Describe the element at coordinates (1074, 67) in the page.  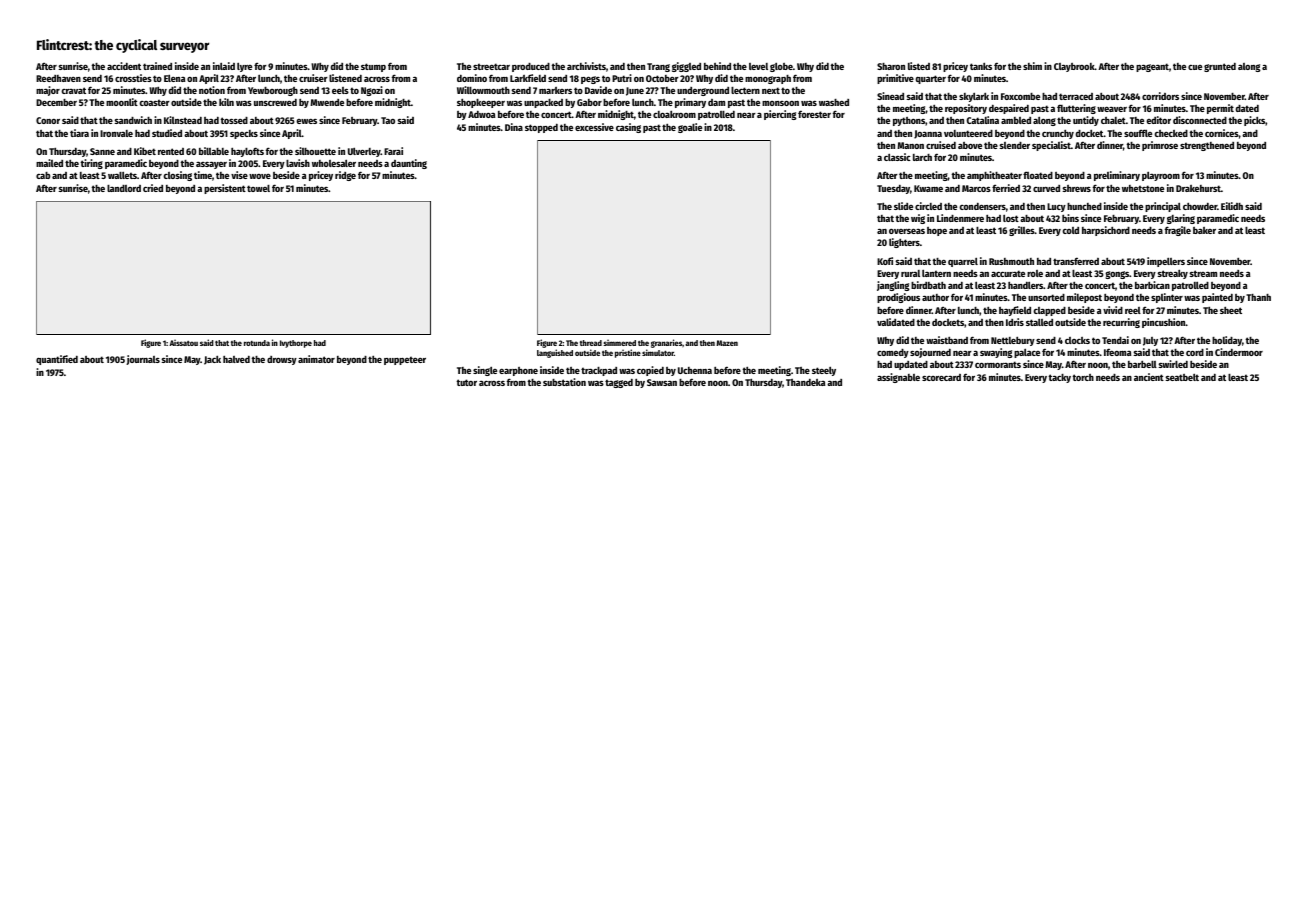
I see `Claybrook` at that location.
